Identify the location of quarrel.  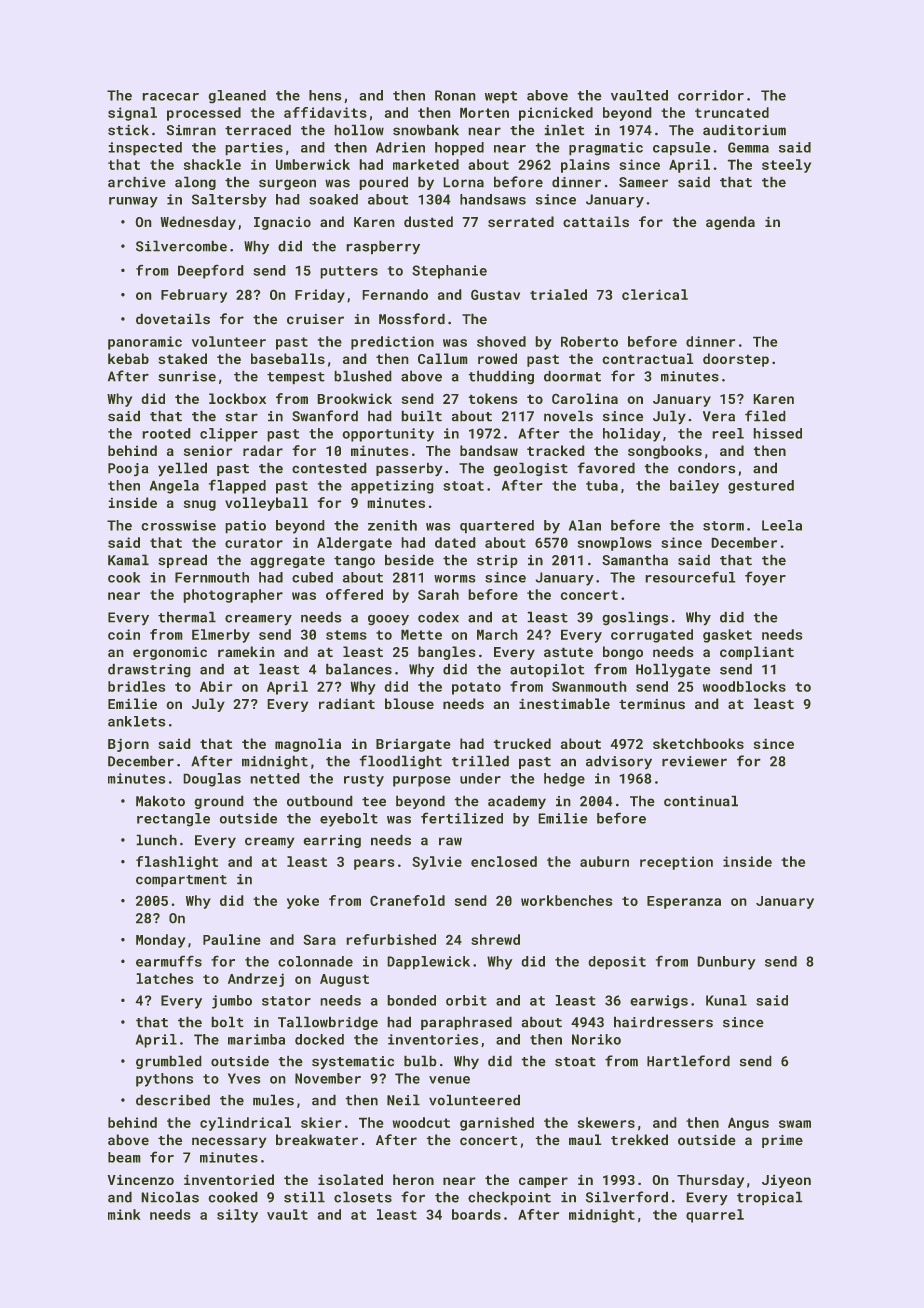
(715, 1216).
